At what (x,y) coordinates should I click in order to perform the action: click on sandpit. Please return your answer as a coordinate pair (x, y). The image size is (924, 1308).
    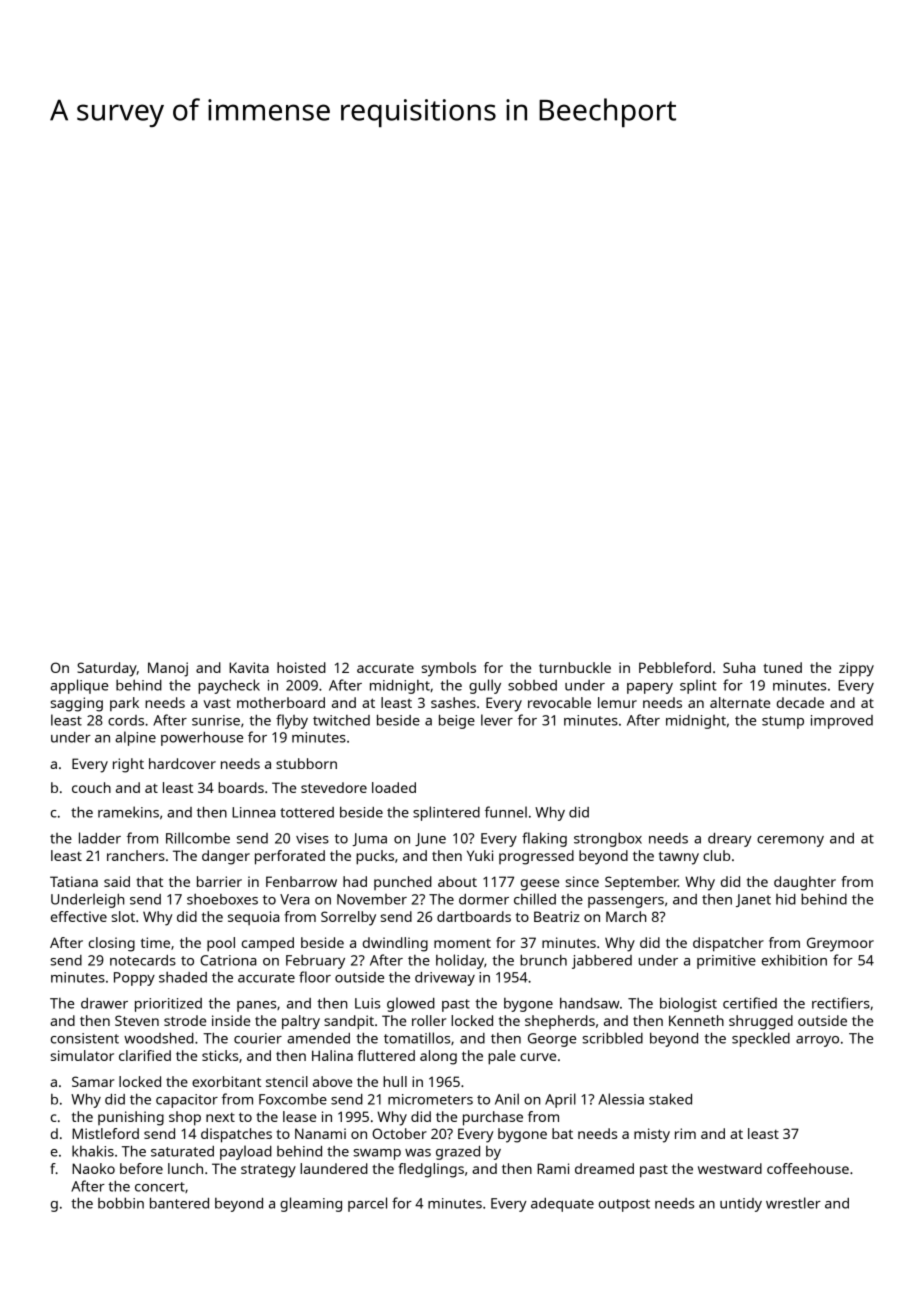
    Looking at the image, I should click on (349, 1022).
